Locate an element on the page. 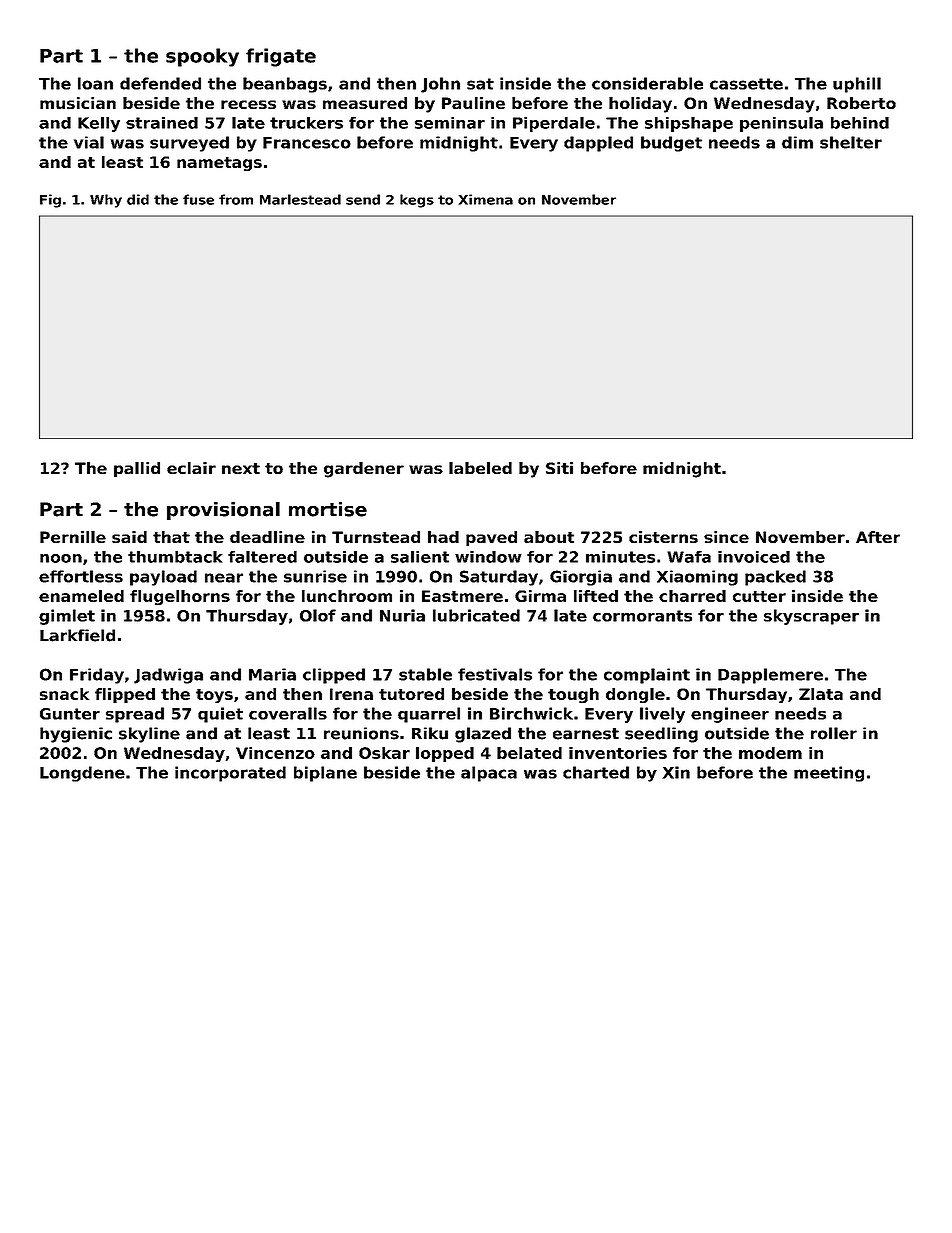 Image resolution: width=952 pixels, height=1233 pixels. After is located at coordinates (878, 537).
